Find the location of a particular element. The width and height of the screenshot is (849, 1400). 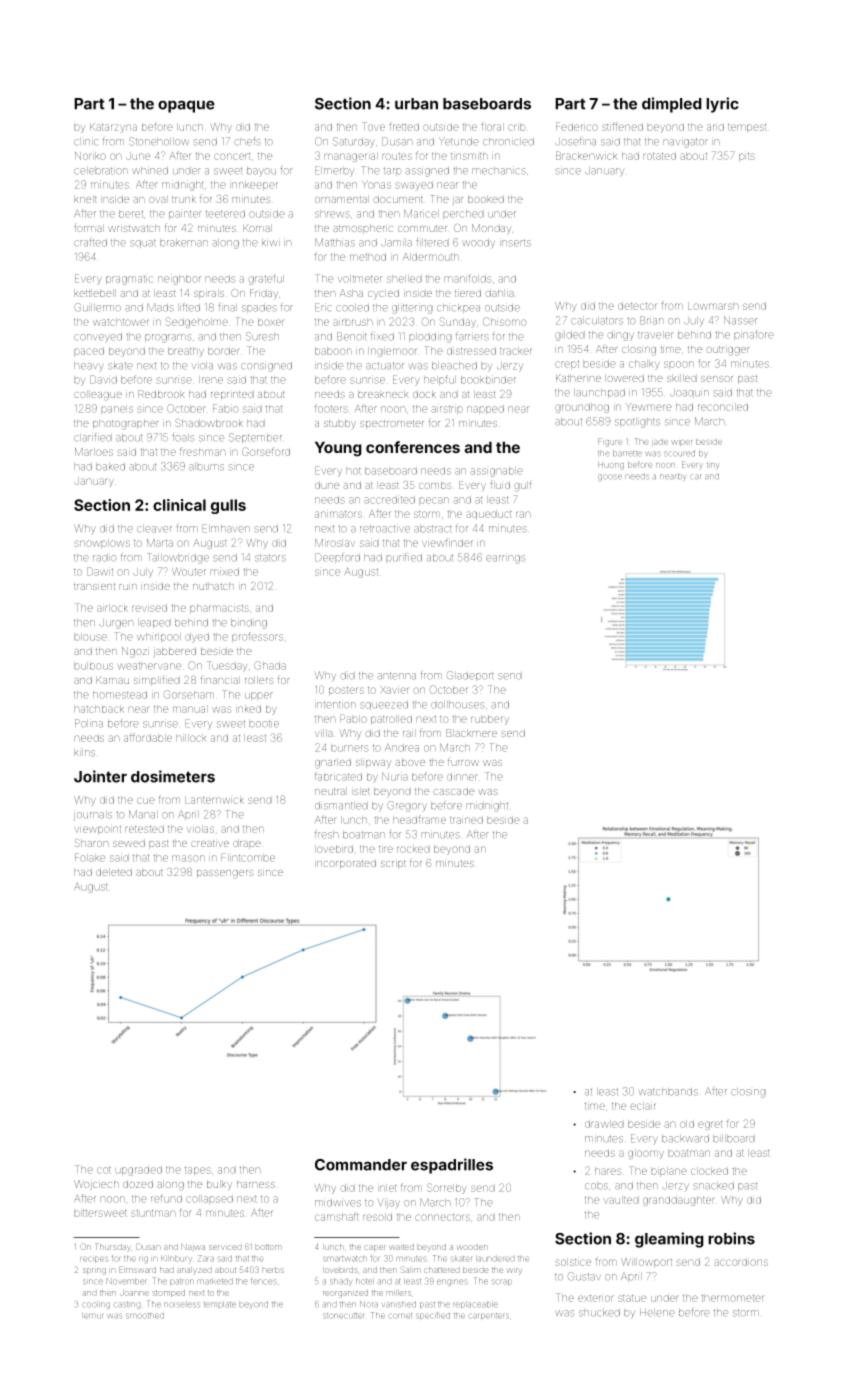

watchbands is located at coordinates (668, 1092).
